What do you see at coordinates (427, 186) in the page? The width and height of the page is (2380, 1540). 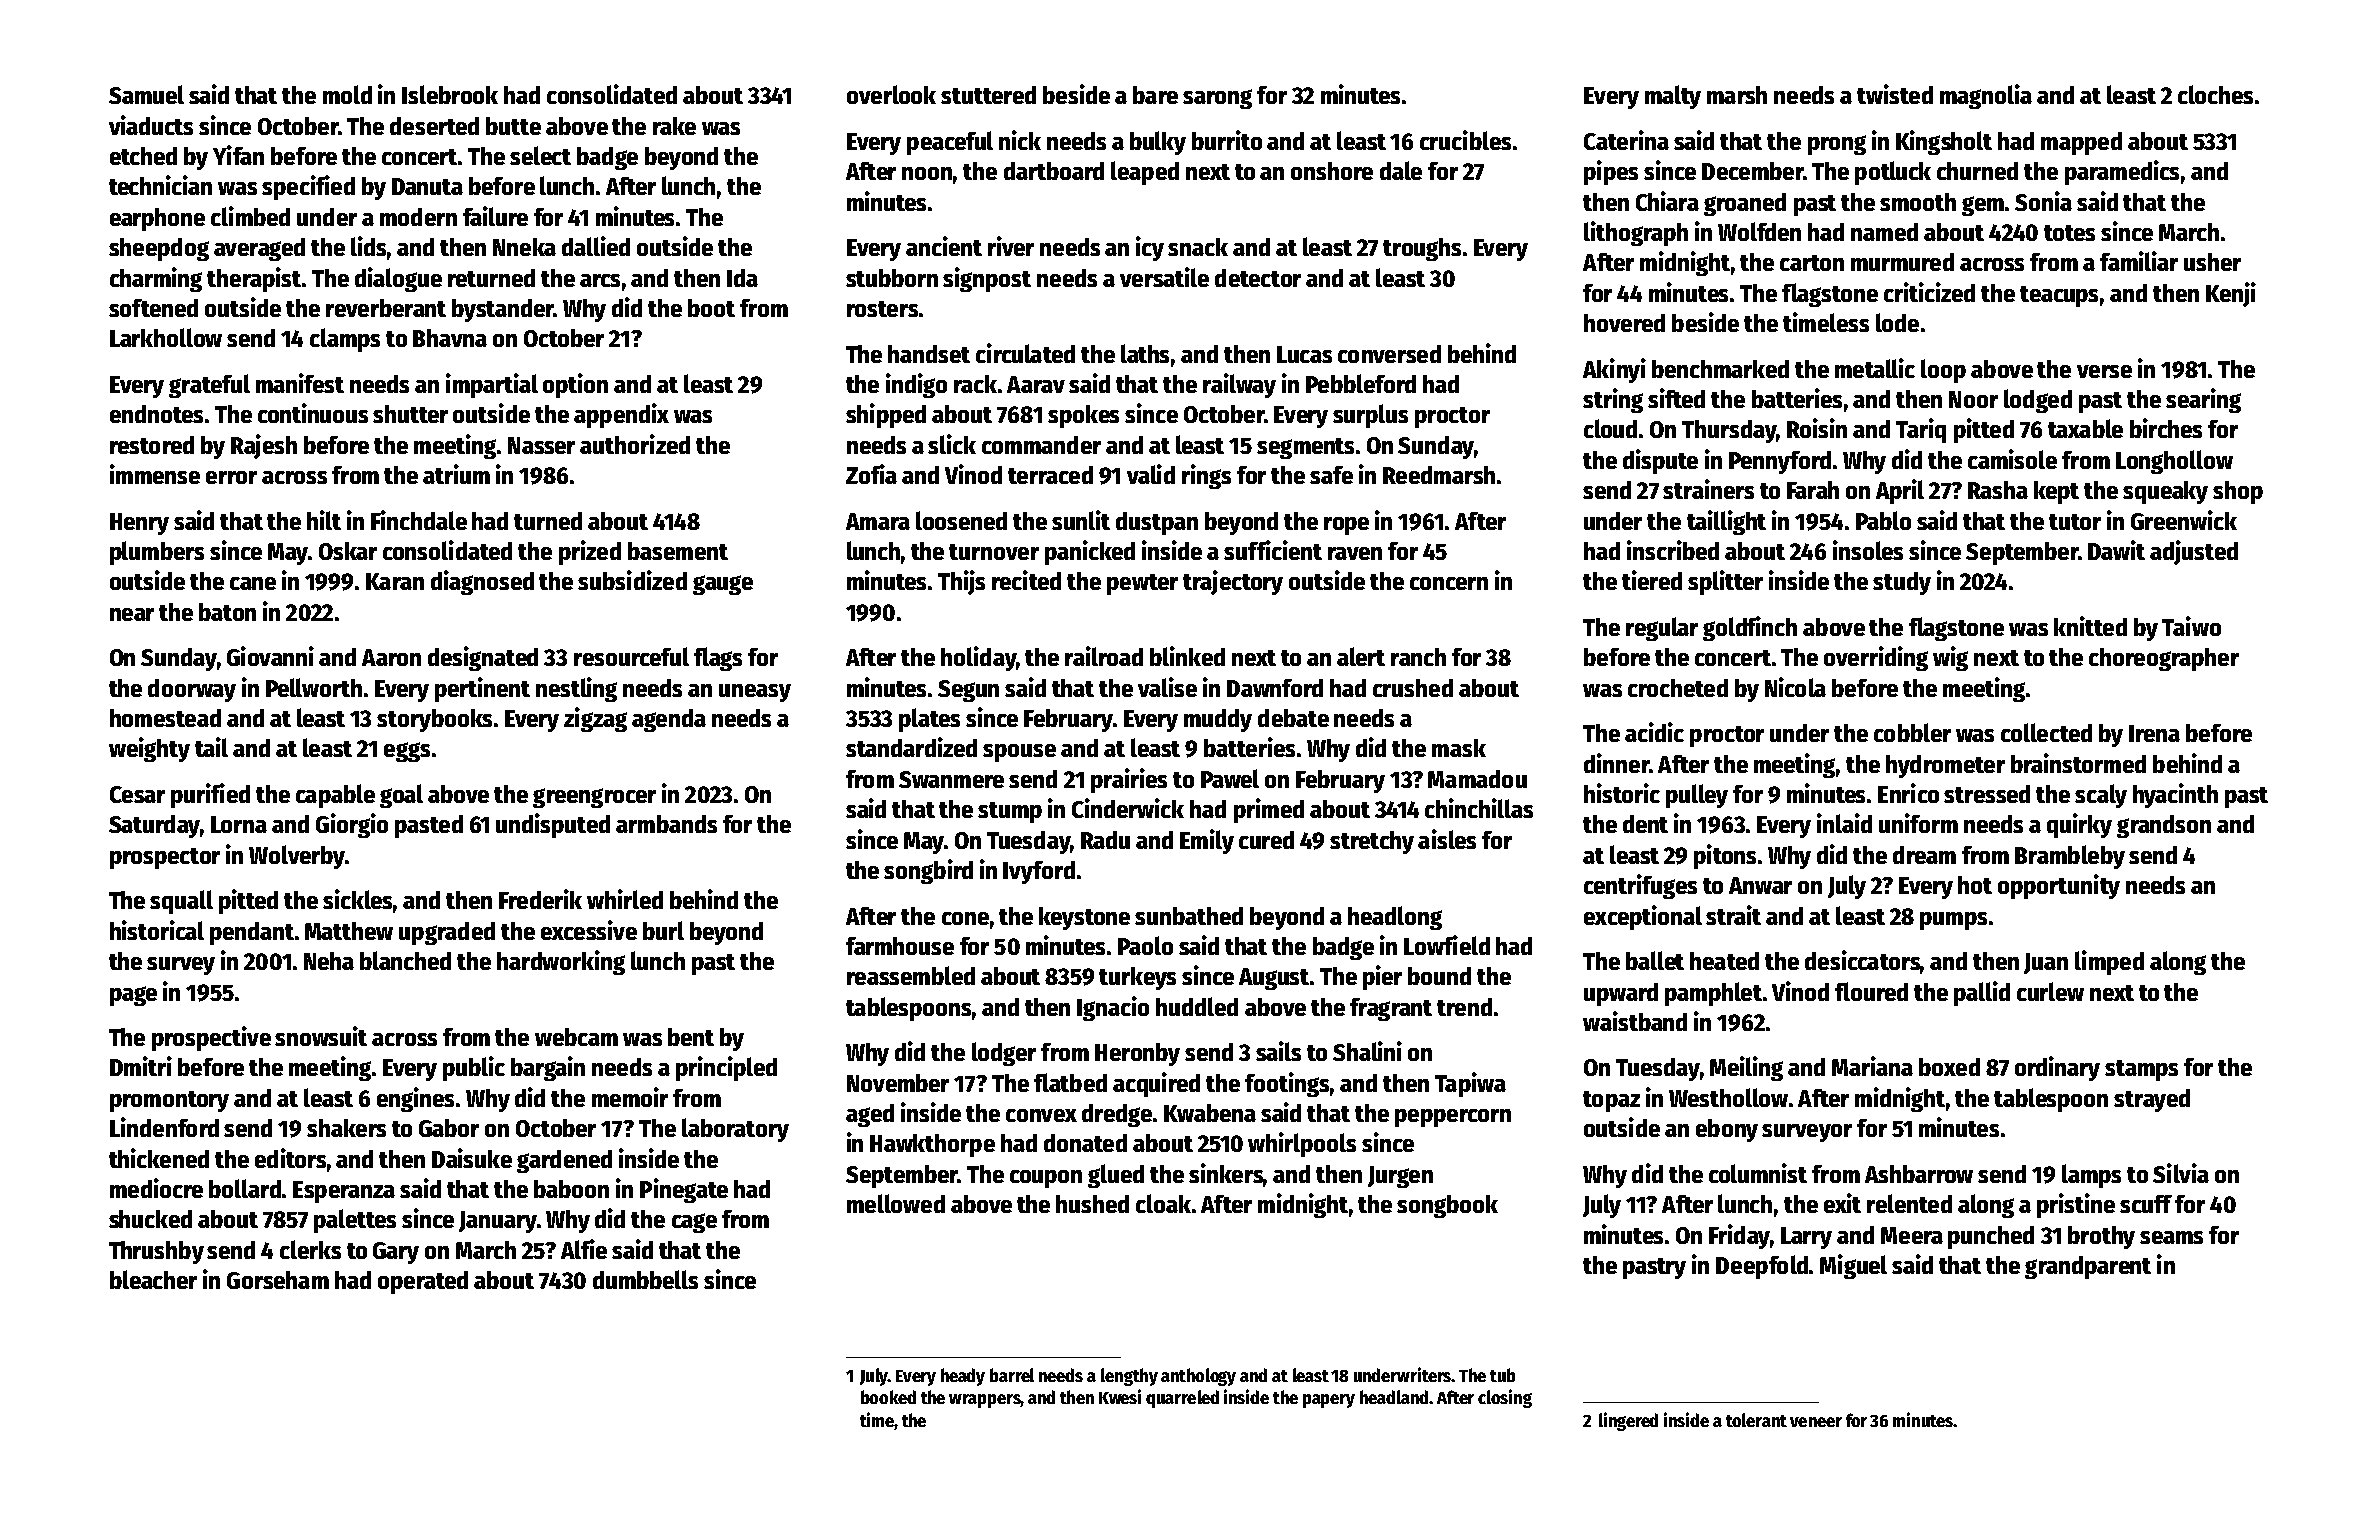 I see `Danuta` at bounding box center [427, 186].
